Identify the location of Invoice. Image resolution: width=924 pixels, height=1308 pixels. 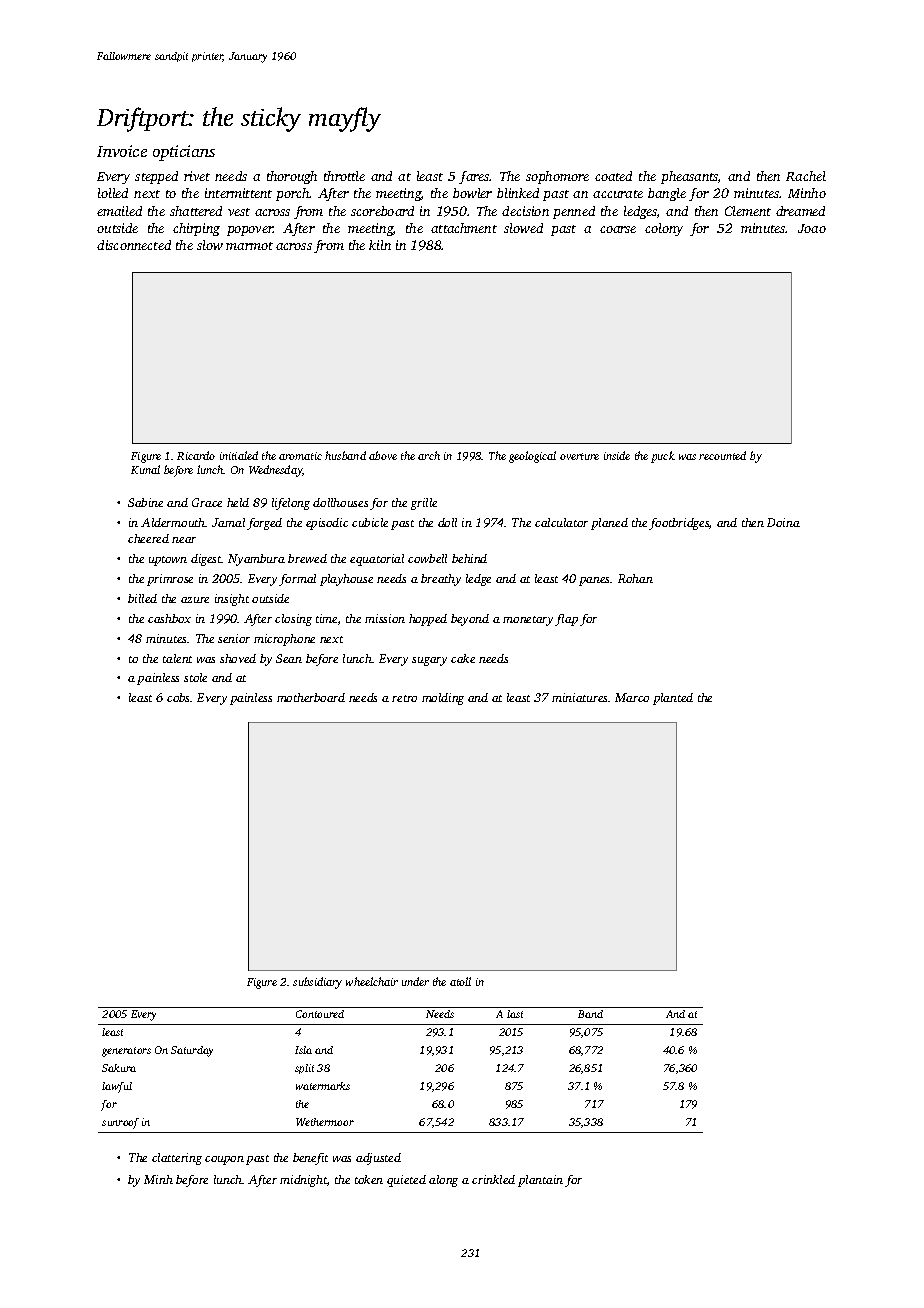
(122, 151).
